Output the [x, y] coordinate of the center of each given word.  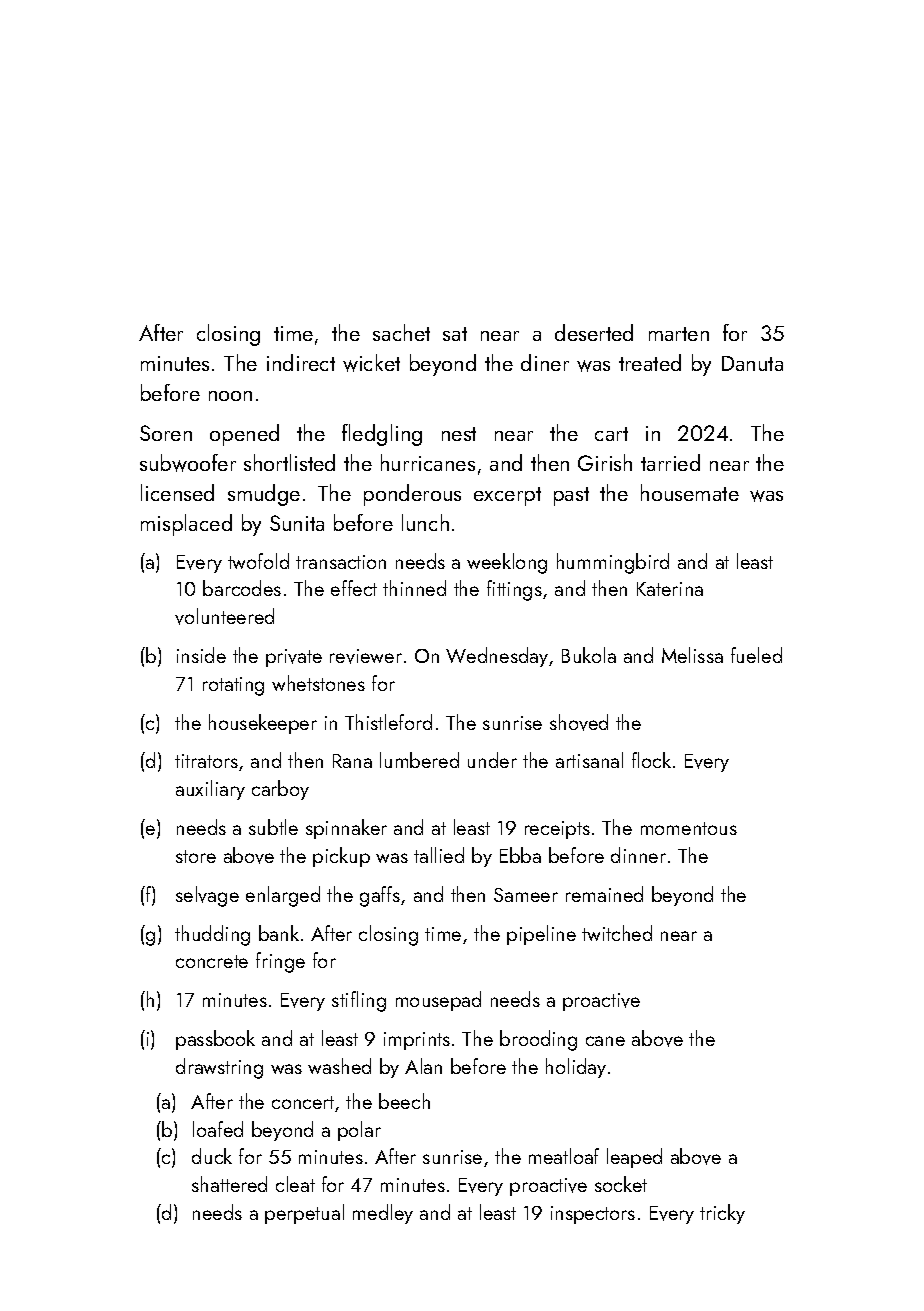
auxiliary [210, 790]
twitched [617, 933]
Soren [166, 433]
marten [679, 334]
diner [545, 362]
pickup [341, 857]
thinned [414, 588]
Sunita [297, 523]
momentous [689, 828]
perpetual [304, 1214]
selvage [207, 896]
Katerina [670, 589]
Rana [352, 761]
